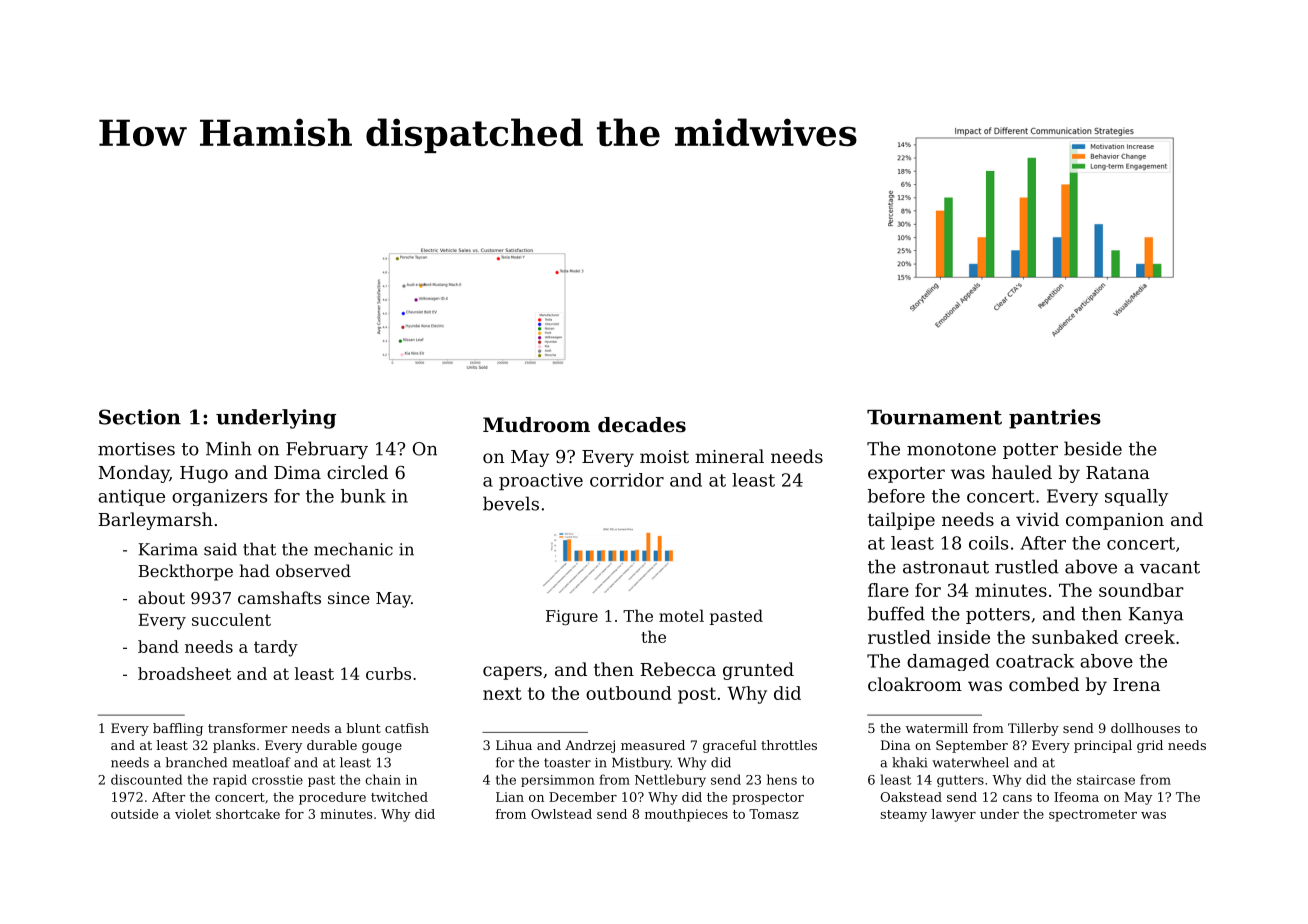  I want to click on Mudroom, so click(536, 425).
